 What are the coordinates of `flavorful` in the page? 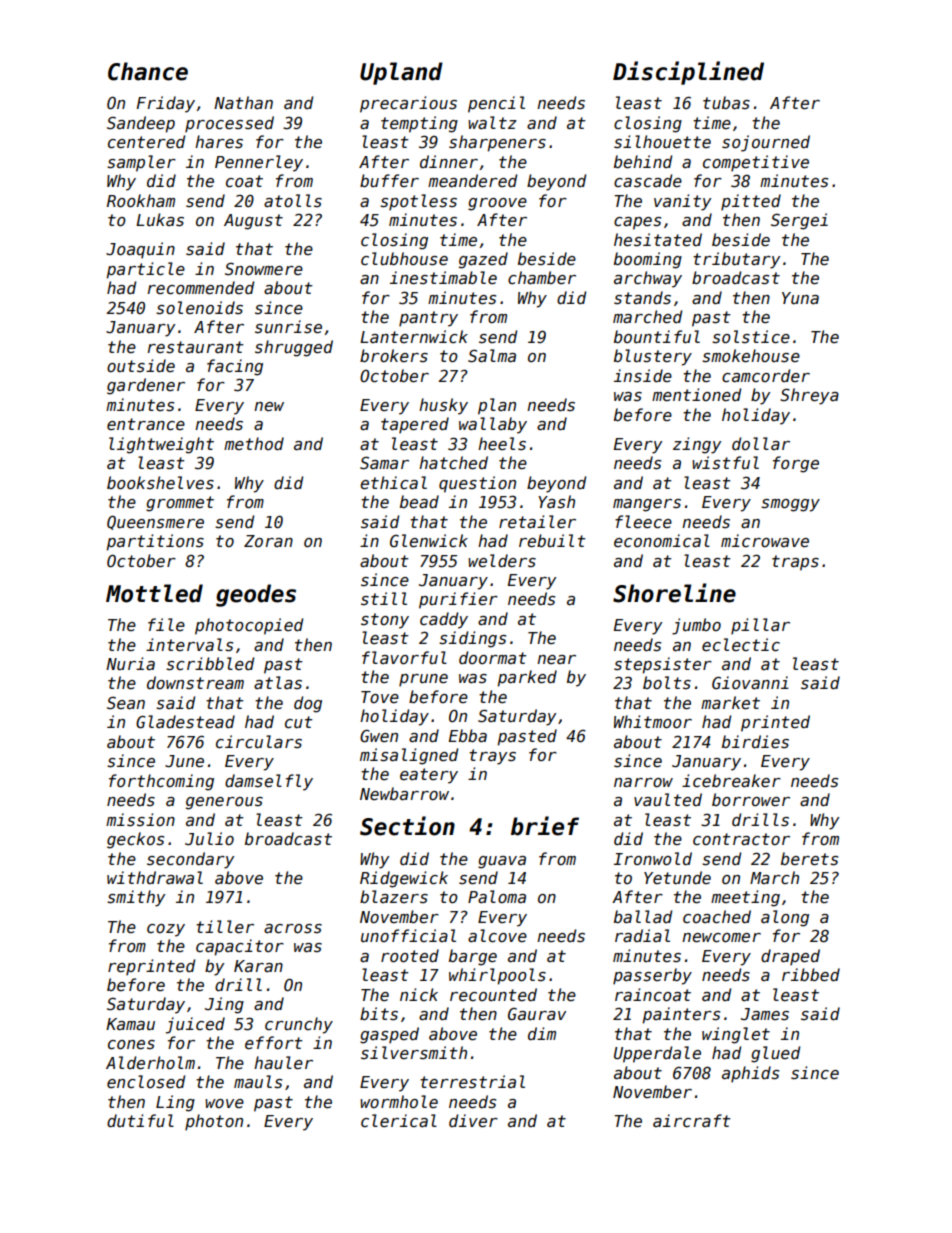 It's located at (404, 657).
